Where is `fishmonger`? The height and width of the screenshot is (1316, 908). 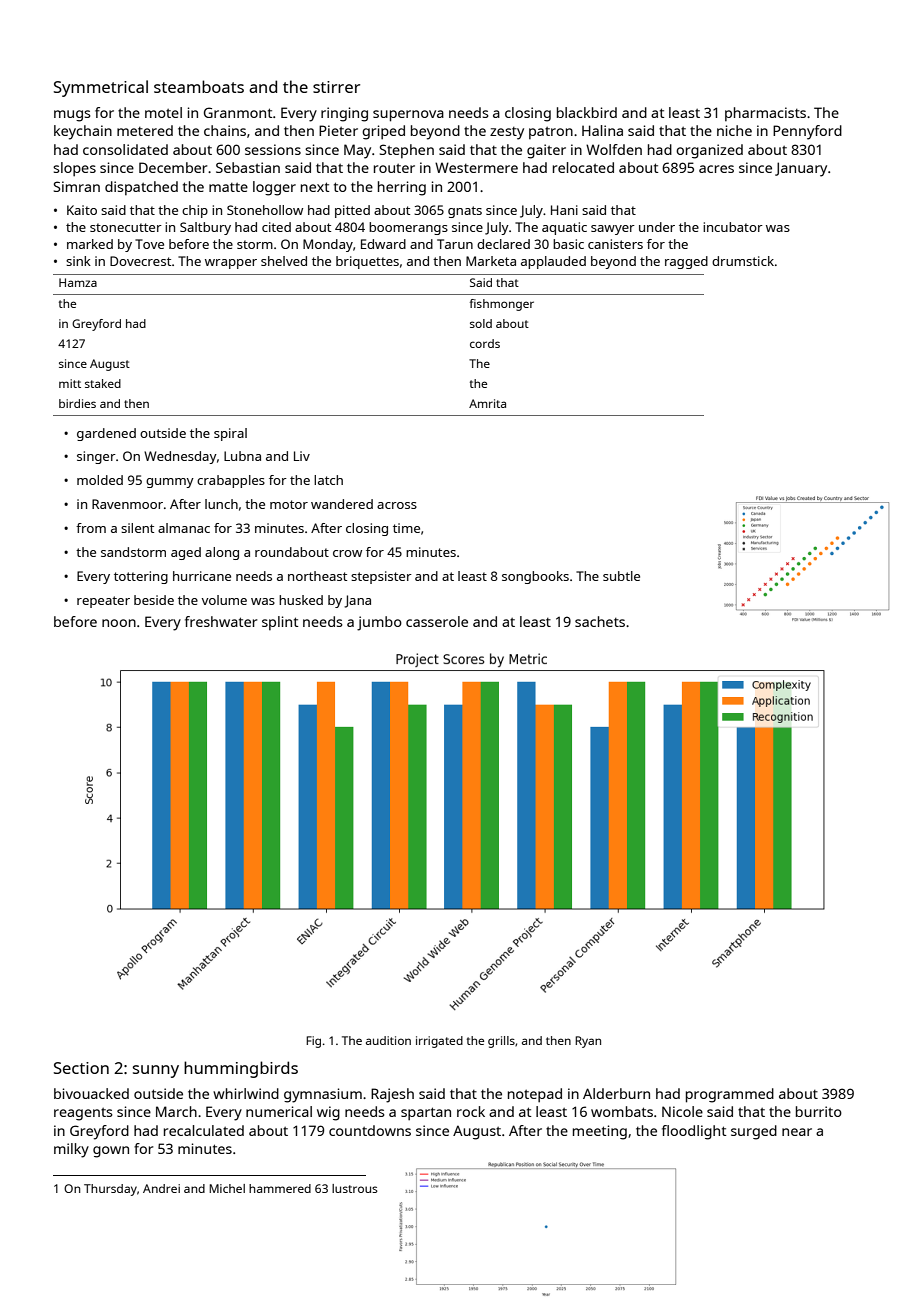 fishmonger is located at coordinates (502, 305).
